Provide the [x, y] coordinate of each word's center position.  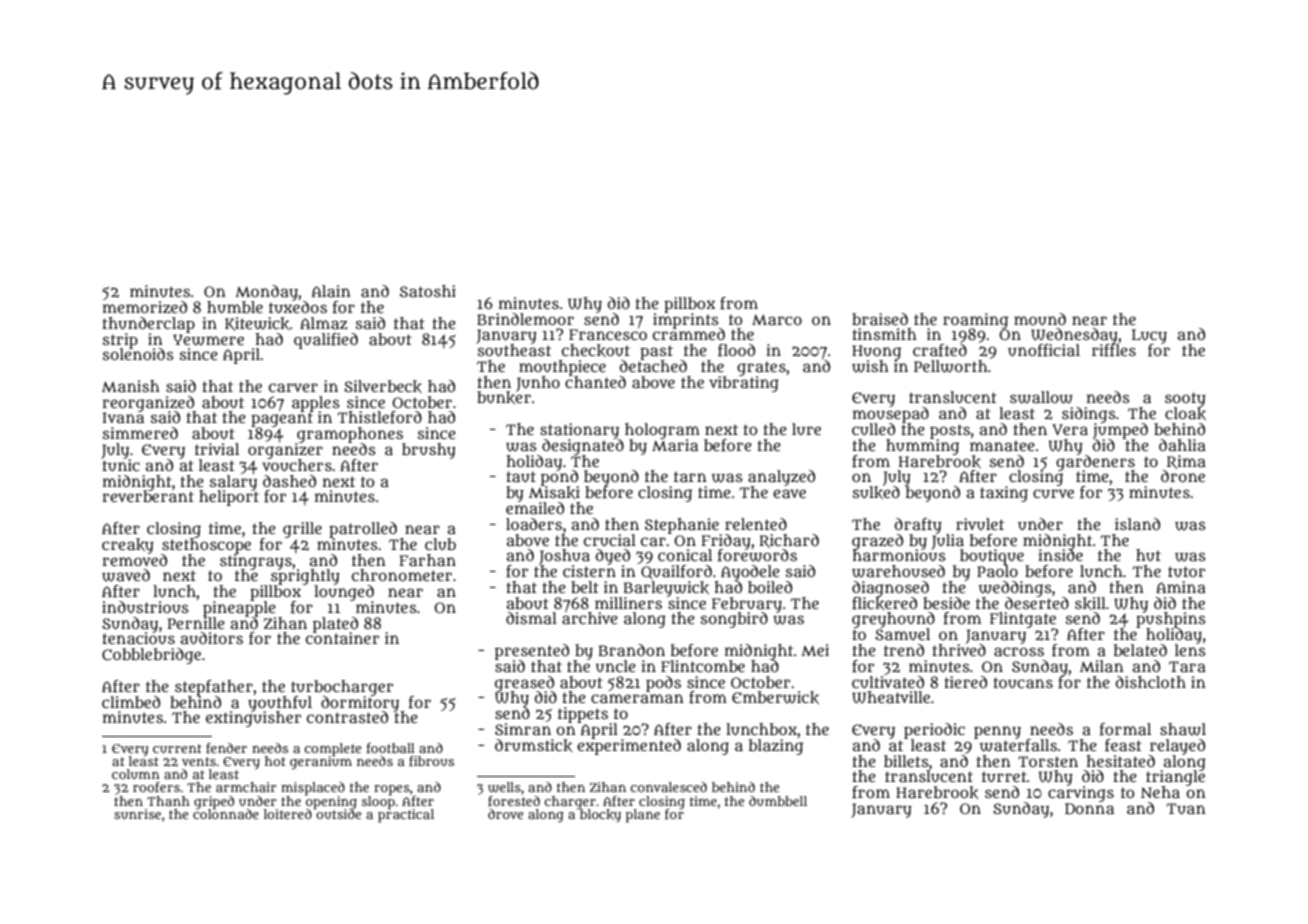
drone [1183, 476]
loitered [288, 814]
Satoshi [428, 291]
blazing [776, 747]
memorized [145, 307]
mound [1040, 319]
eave [789, 493]
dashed [289, 481]
